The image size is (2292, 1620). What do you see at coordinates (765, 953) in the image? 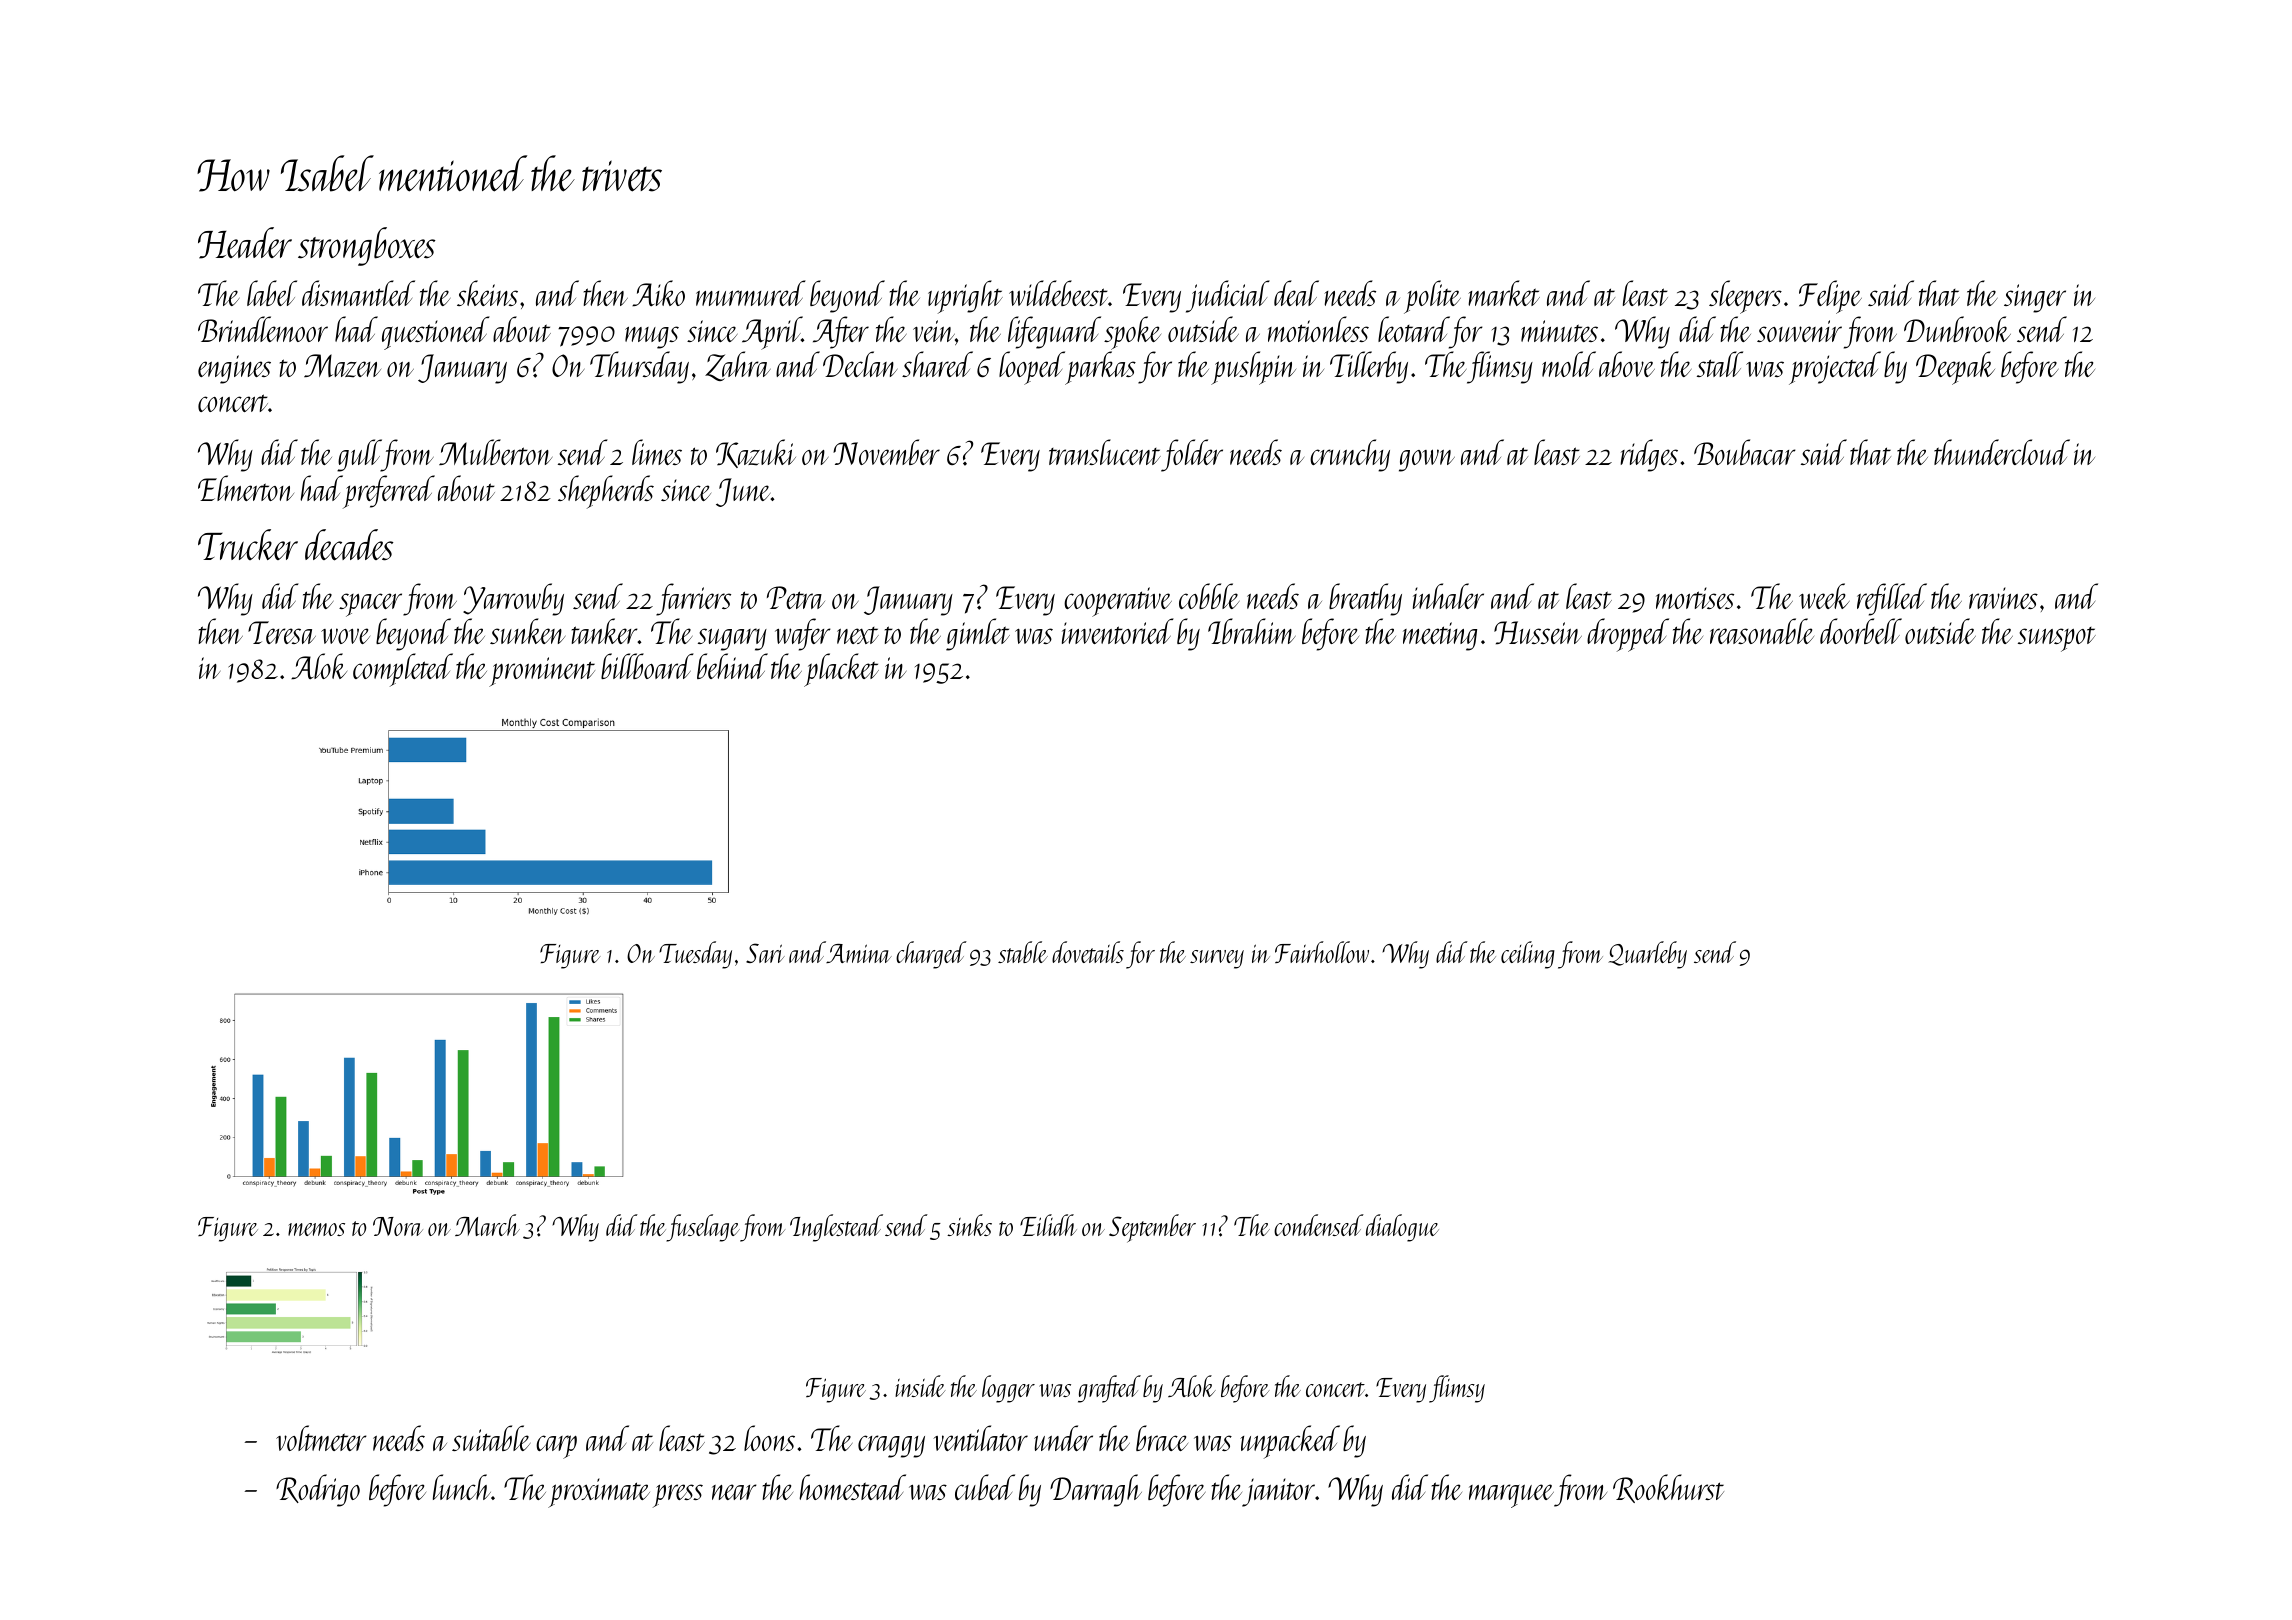
I see `Sari` at bounding box center [765, 953].
